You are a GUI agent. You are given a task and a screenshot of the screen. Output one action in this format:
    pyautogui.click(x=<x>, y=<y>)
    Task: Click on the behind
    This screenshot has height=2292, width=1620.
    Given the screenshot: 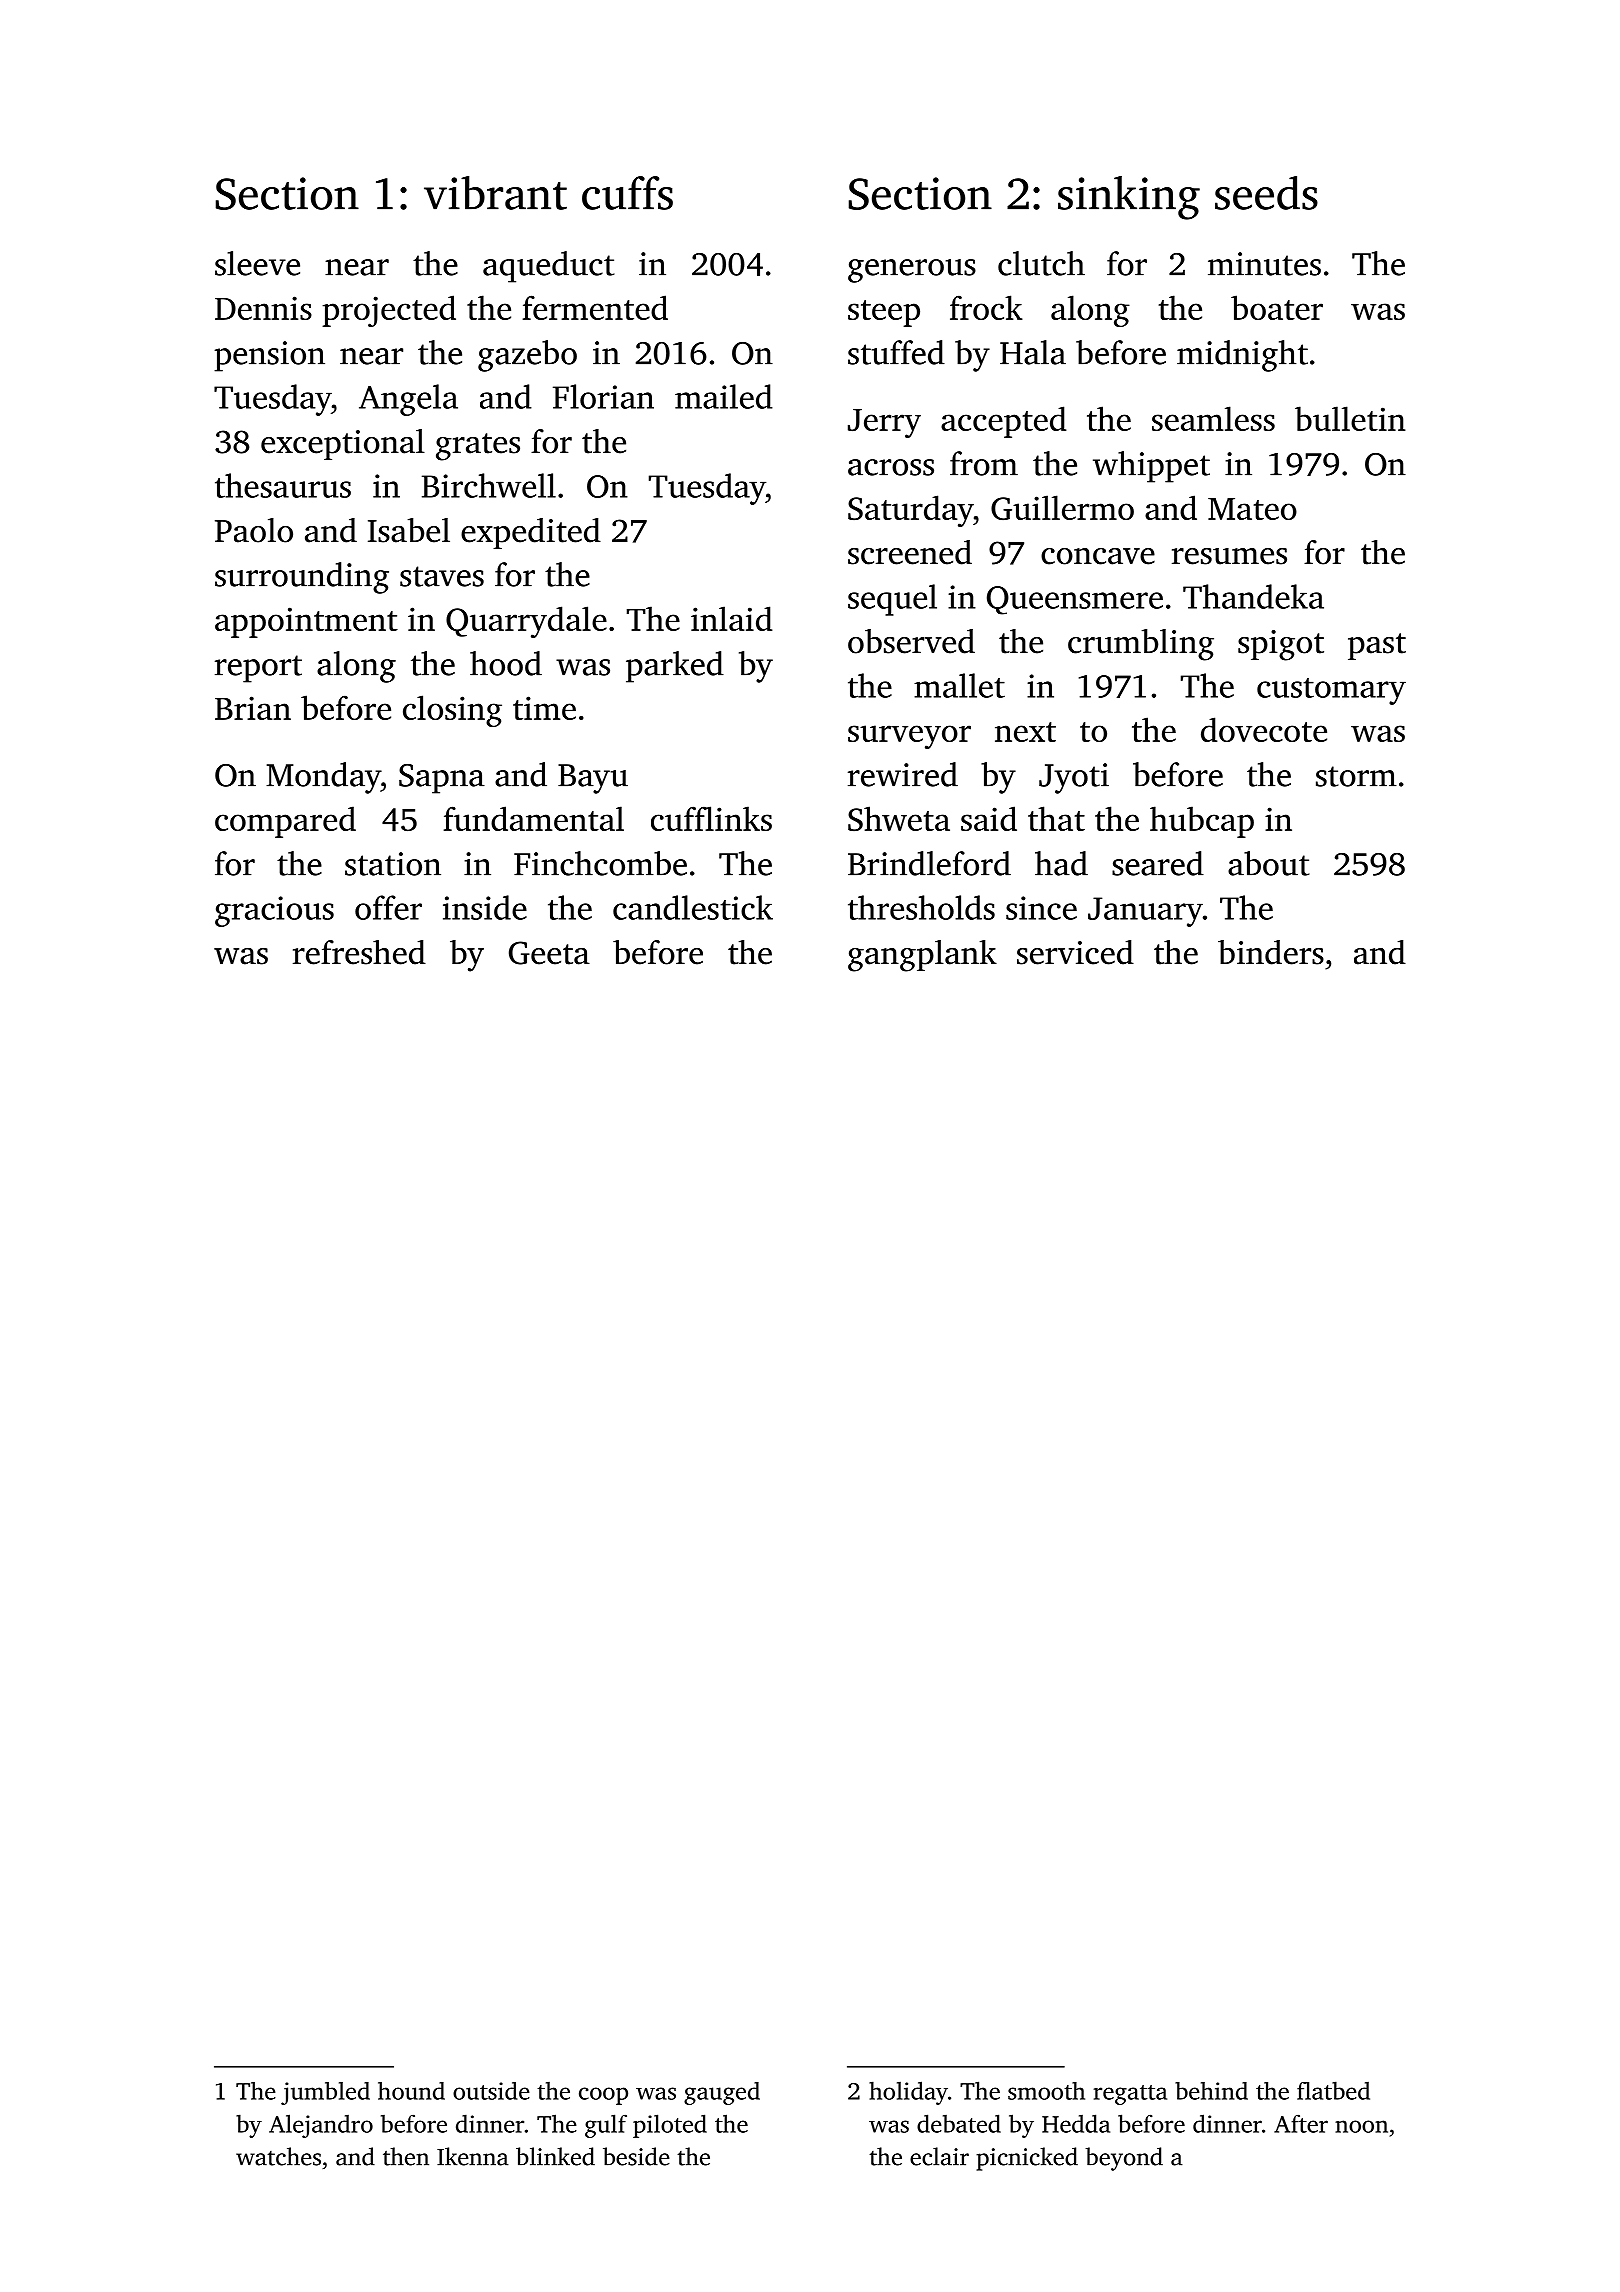 What is the action you would take?
    pyautogui.click(x=1211, y=2091)
